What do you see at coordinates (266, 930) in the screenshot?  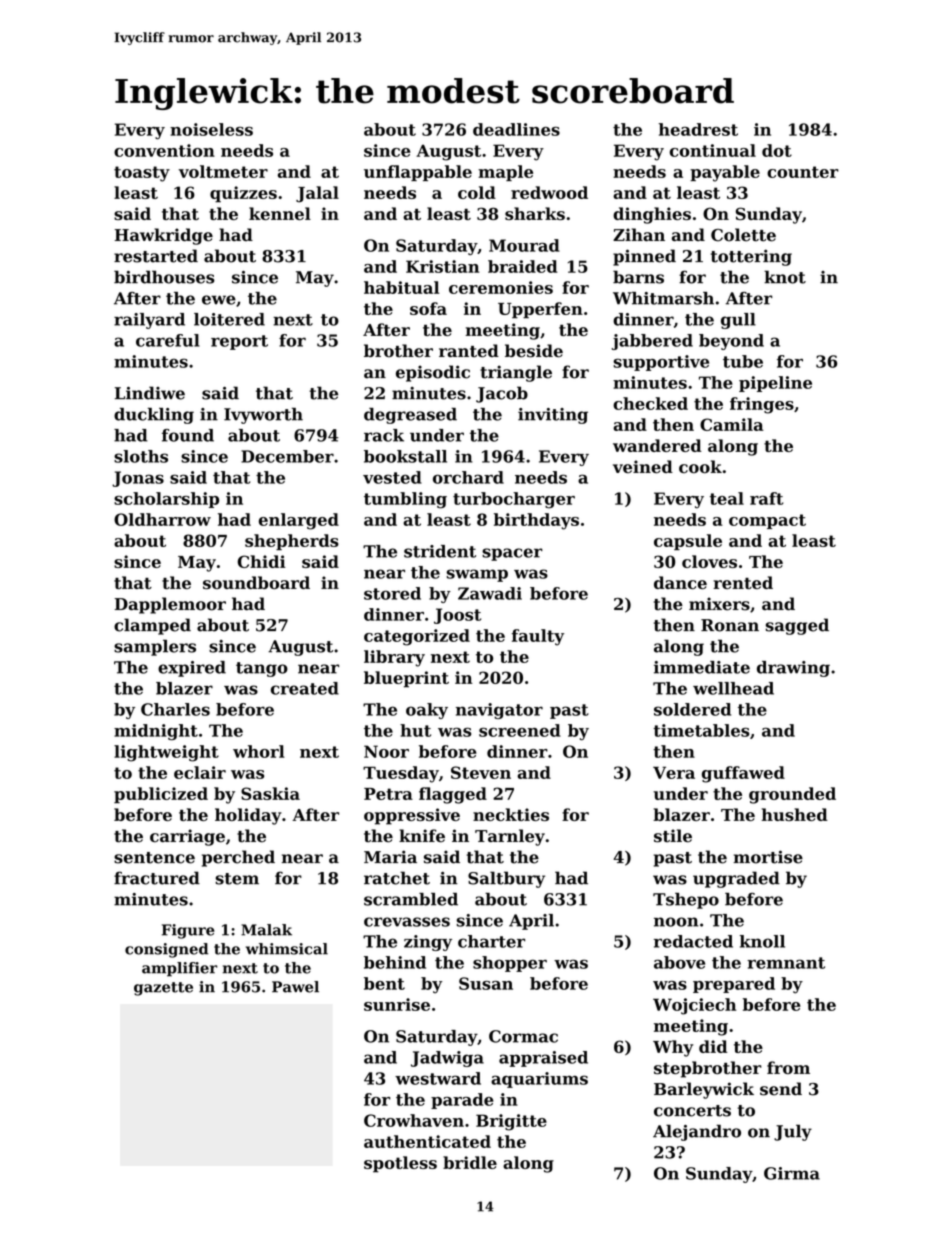 I see `Malak` at bounding box center [266, 930].
